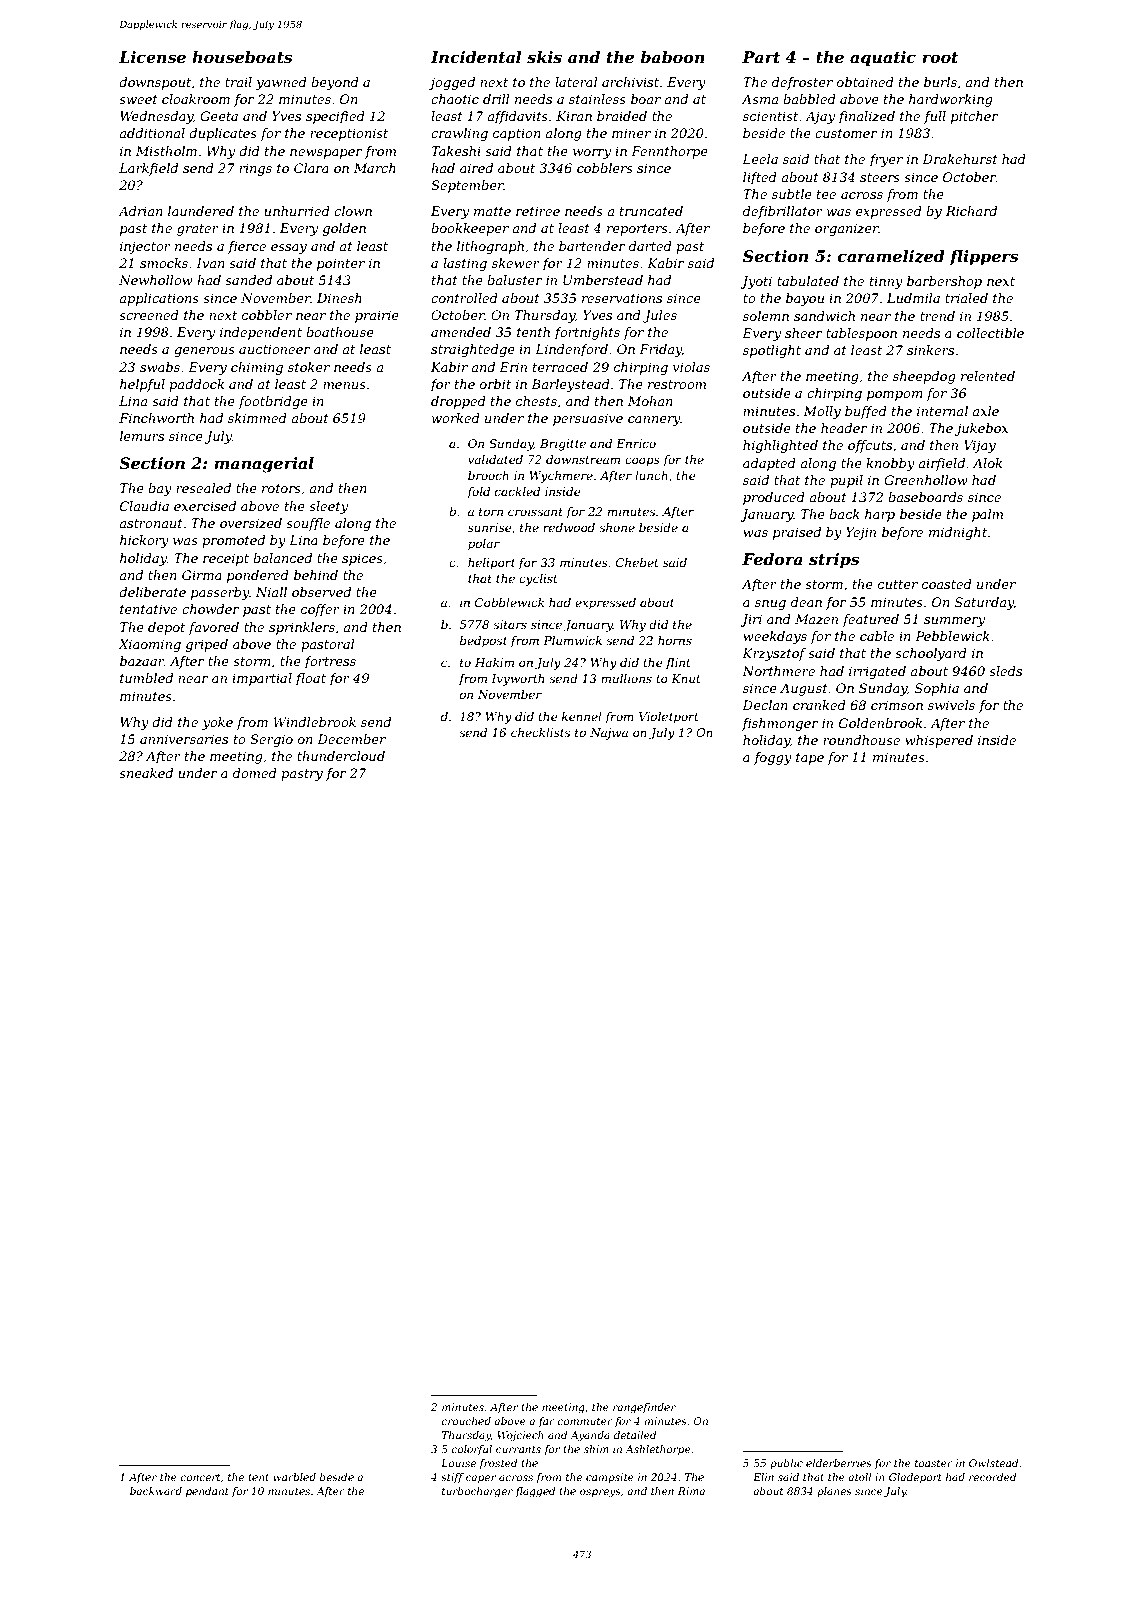  I want to click on worry, so click(592, 154).
